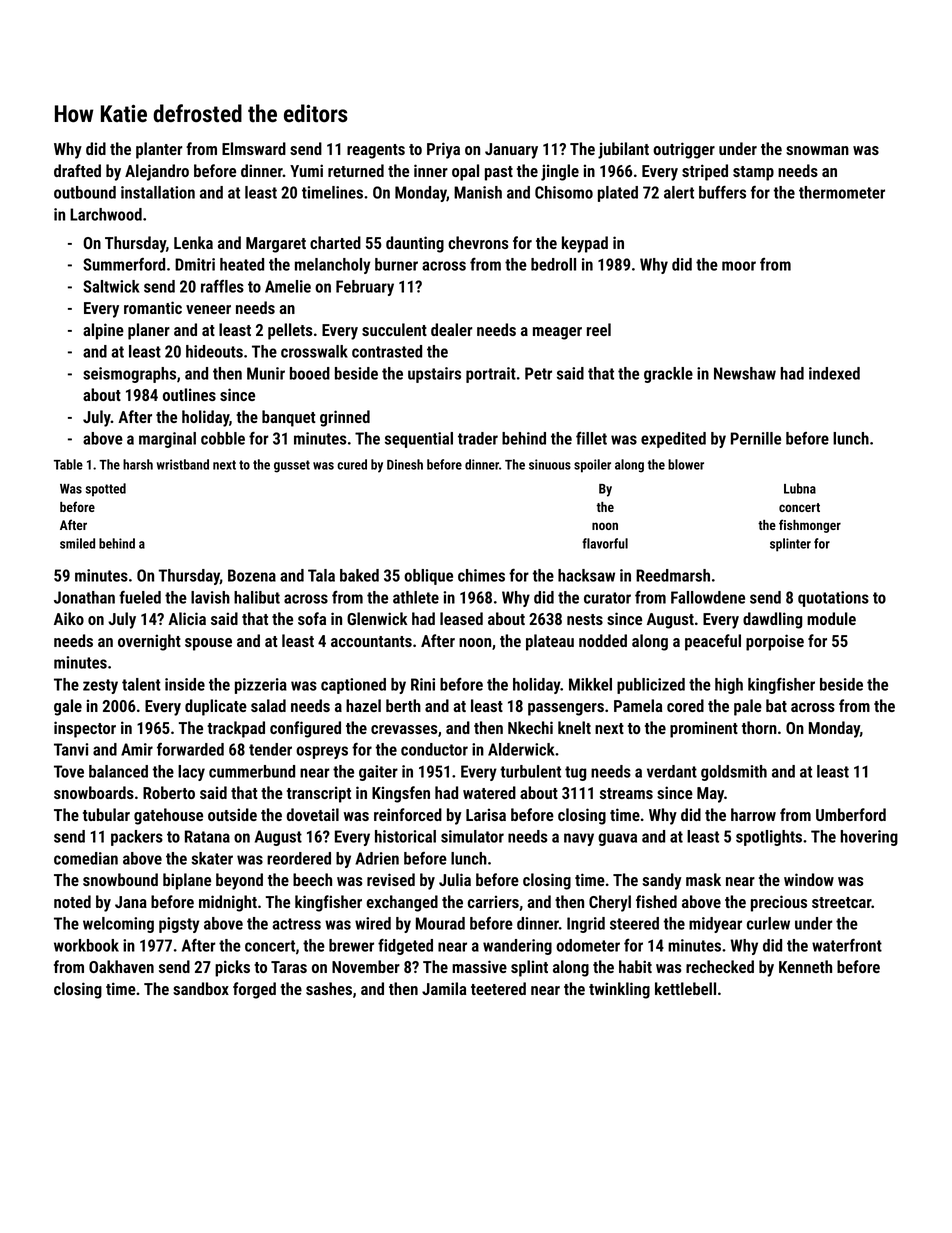 The width and height of the image is (952, 1233). Describe the element at coordinates (329, 988) in the image. I see `sashes` at that location.
